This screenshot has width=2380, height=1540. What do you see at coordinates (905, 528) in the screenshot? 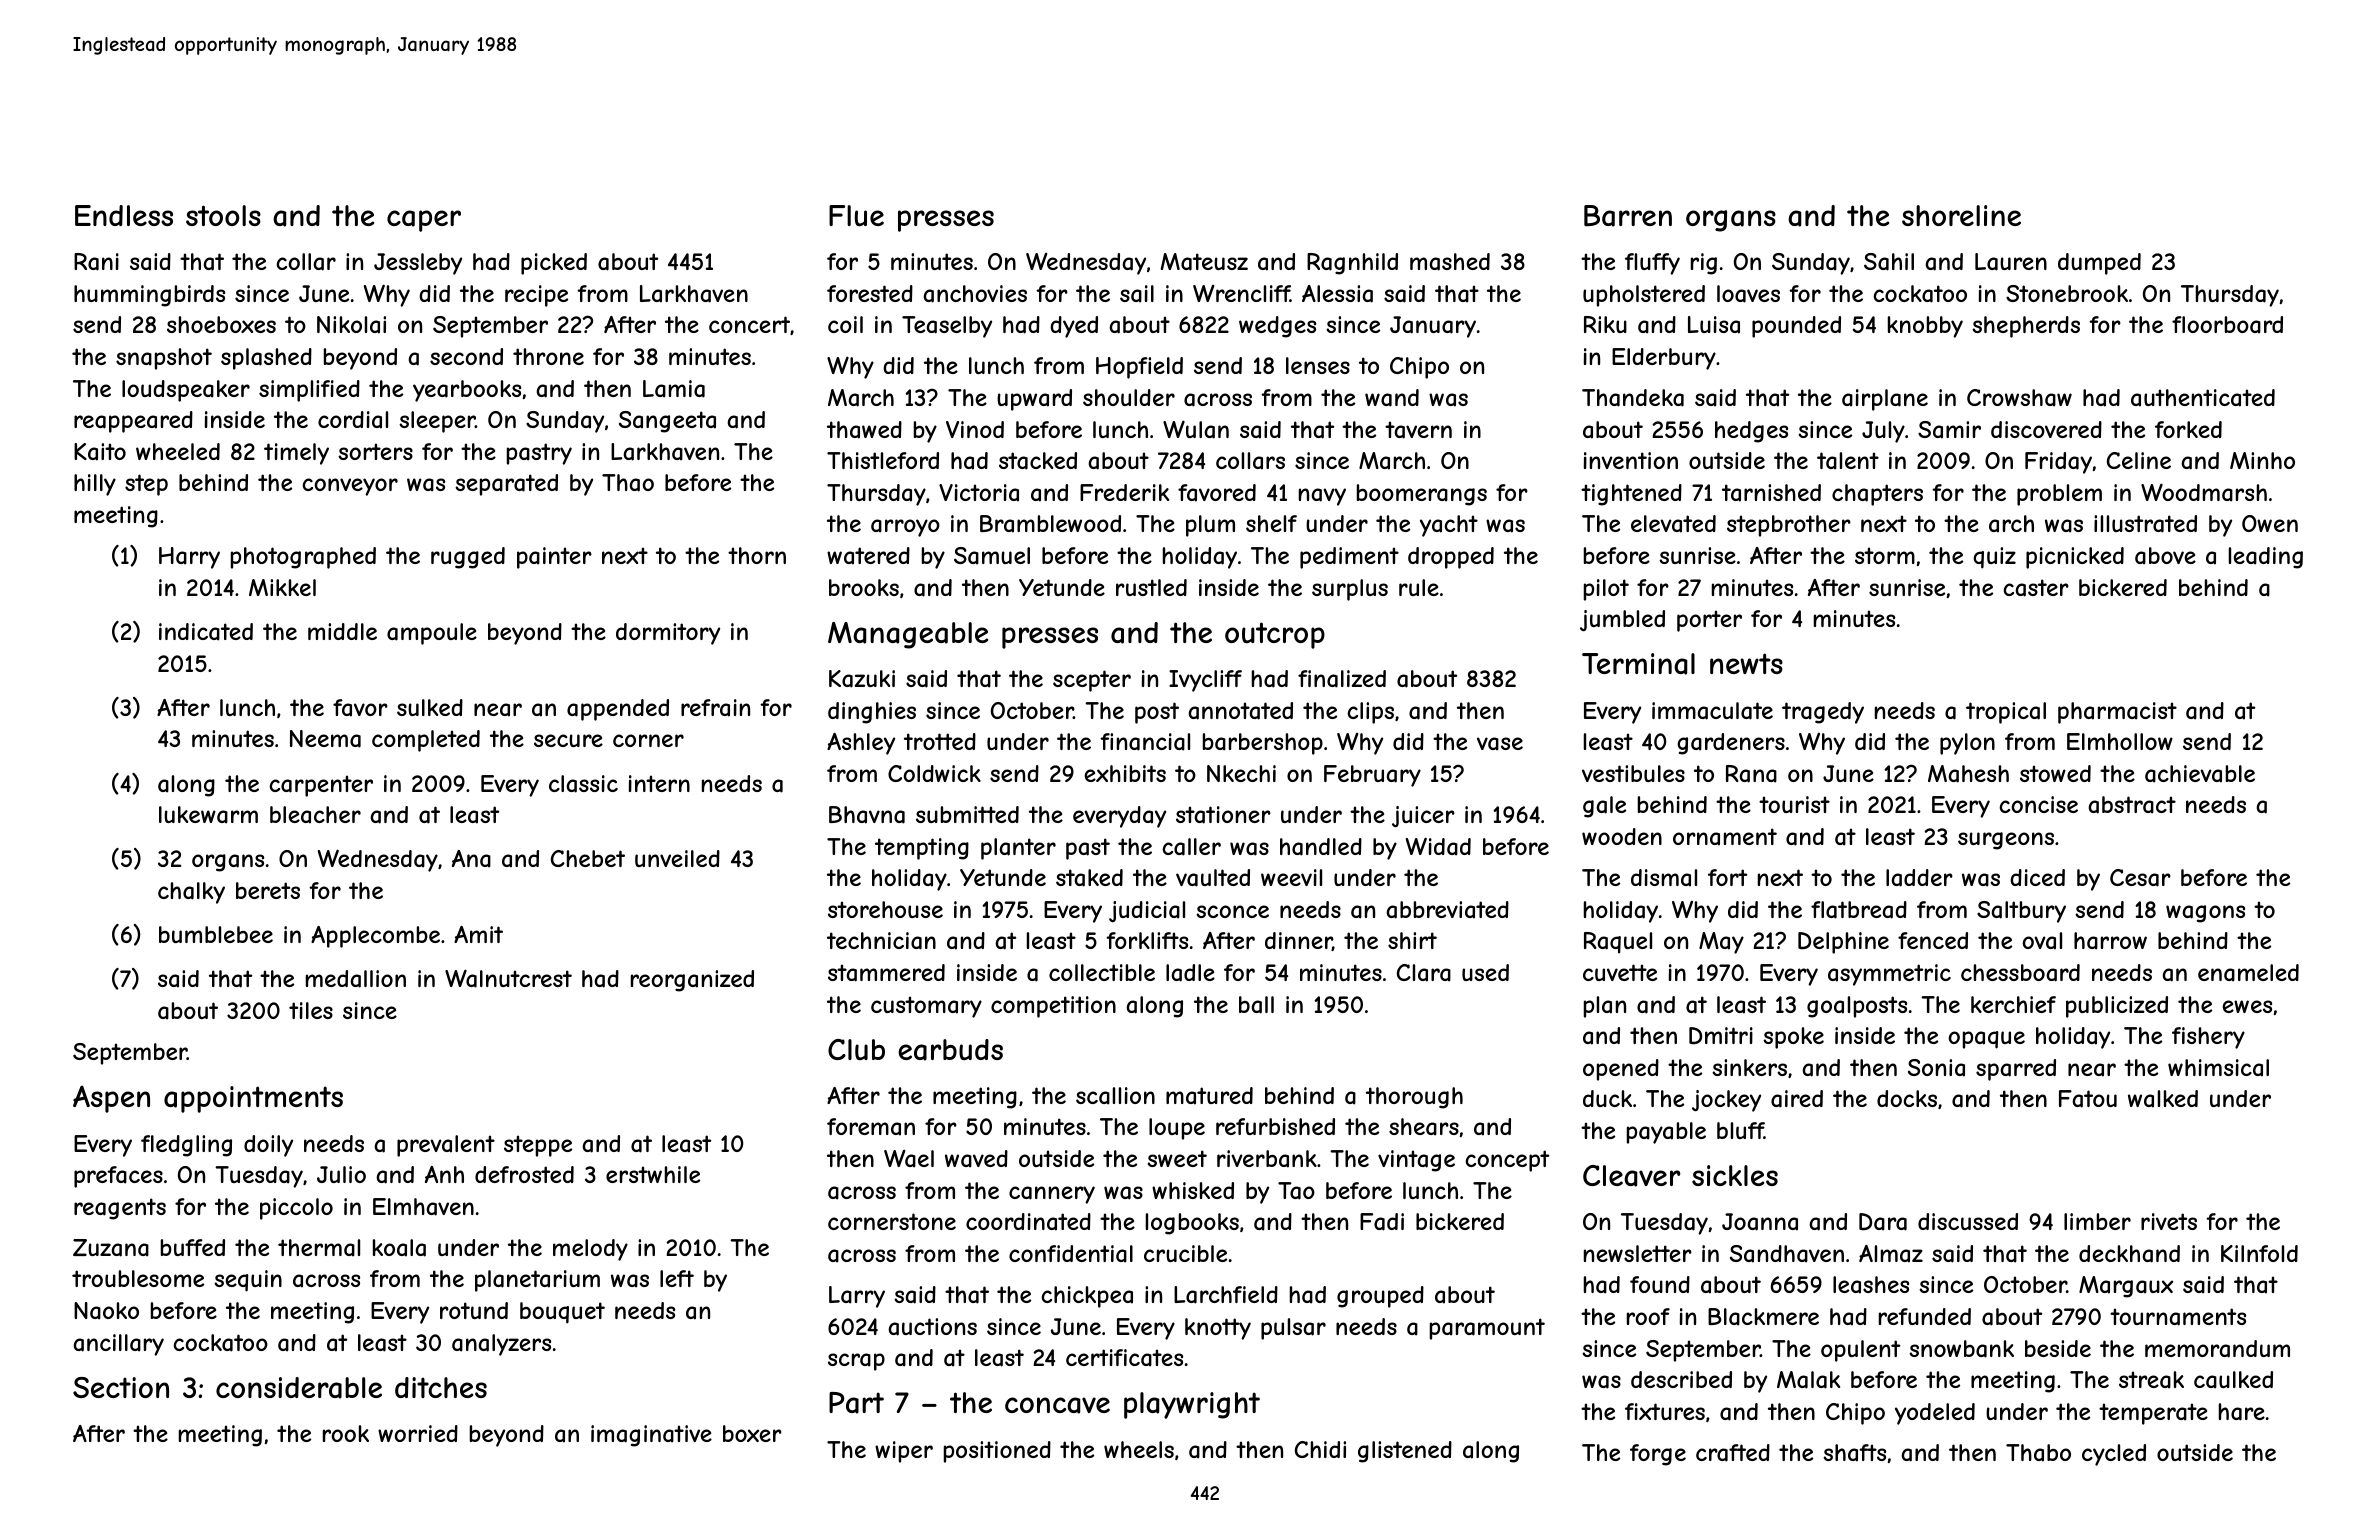
I see `arroyo` at bounding box center [905, 528].
